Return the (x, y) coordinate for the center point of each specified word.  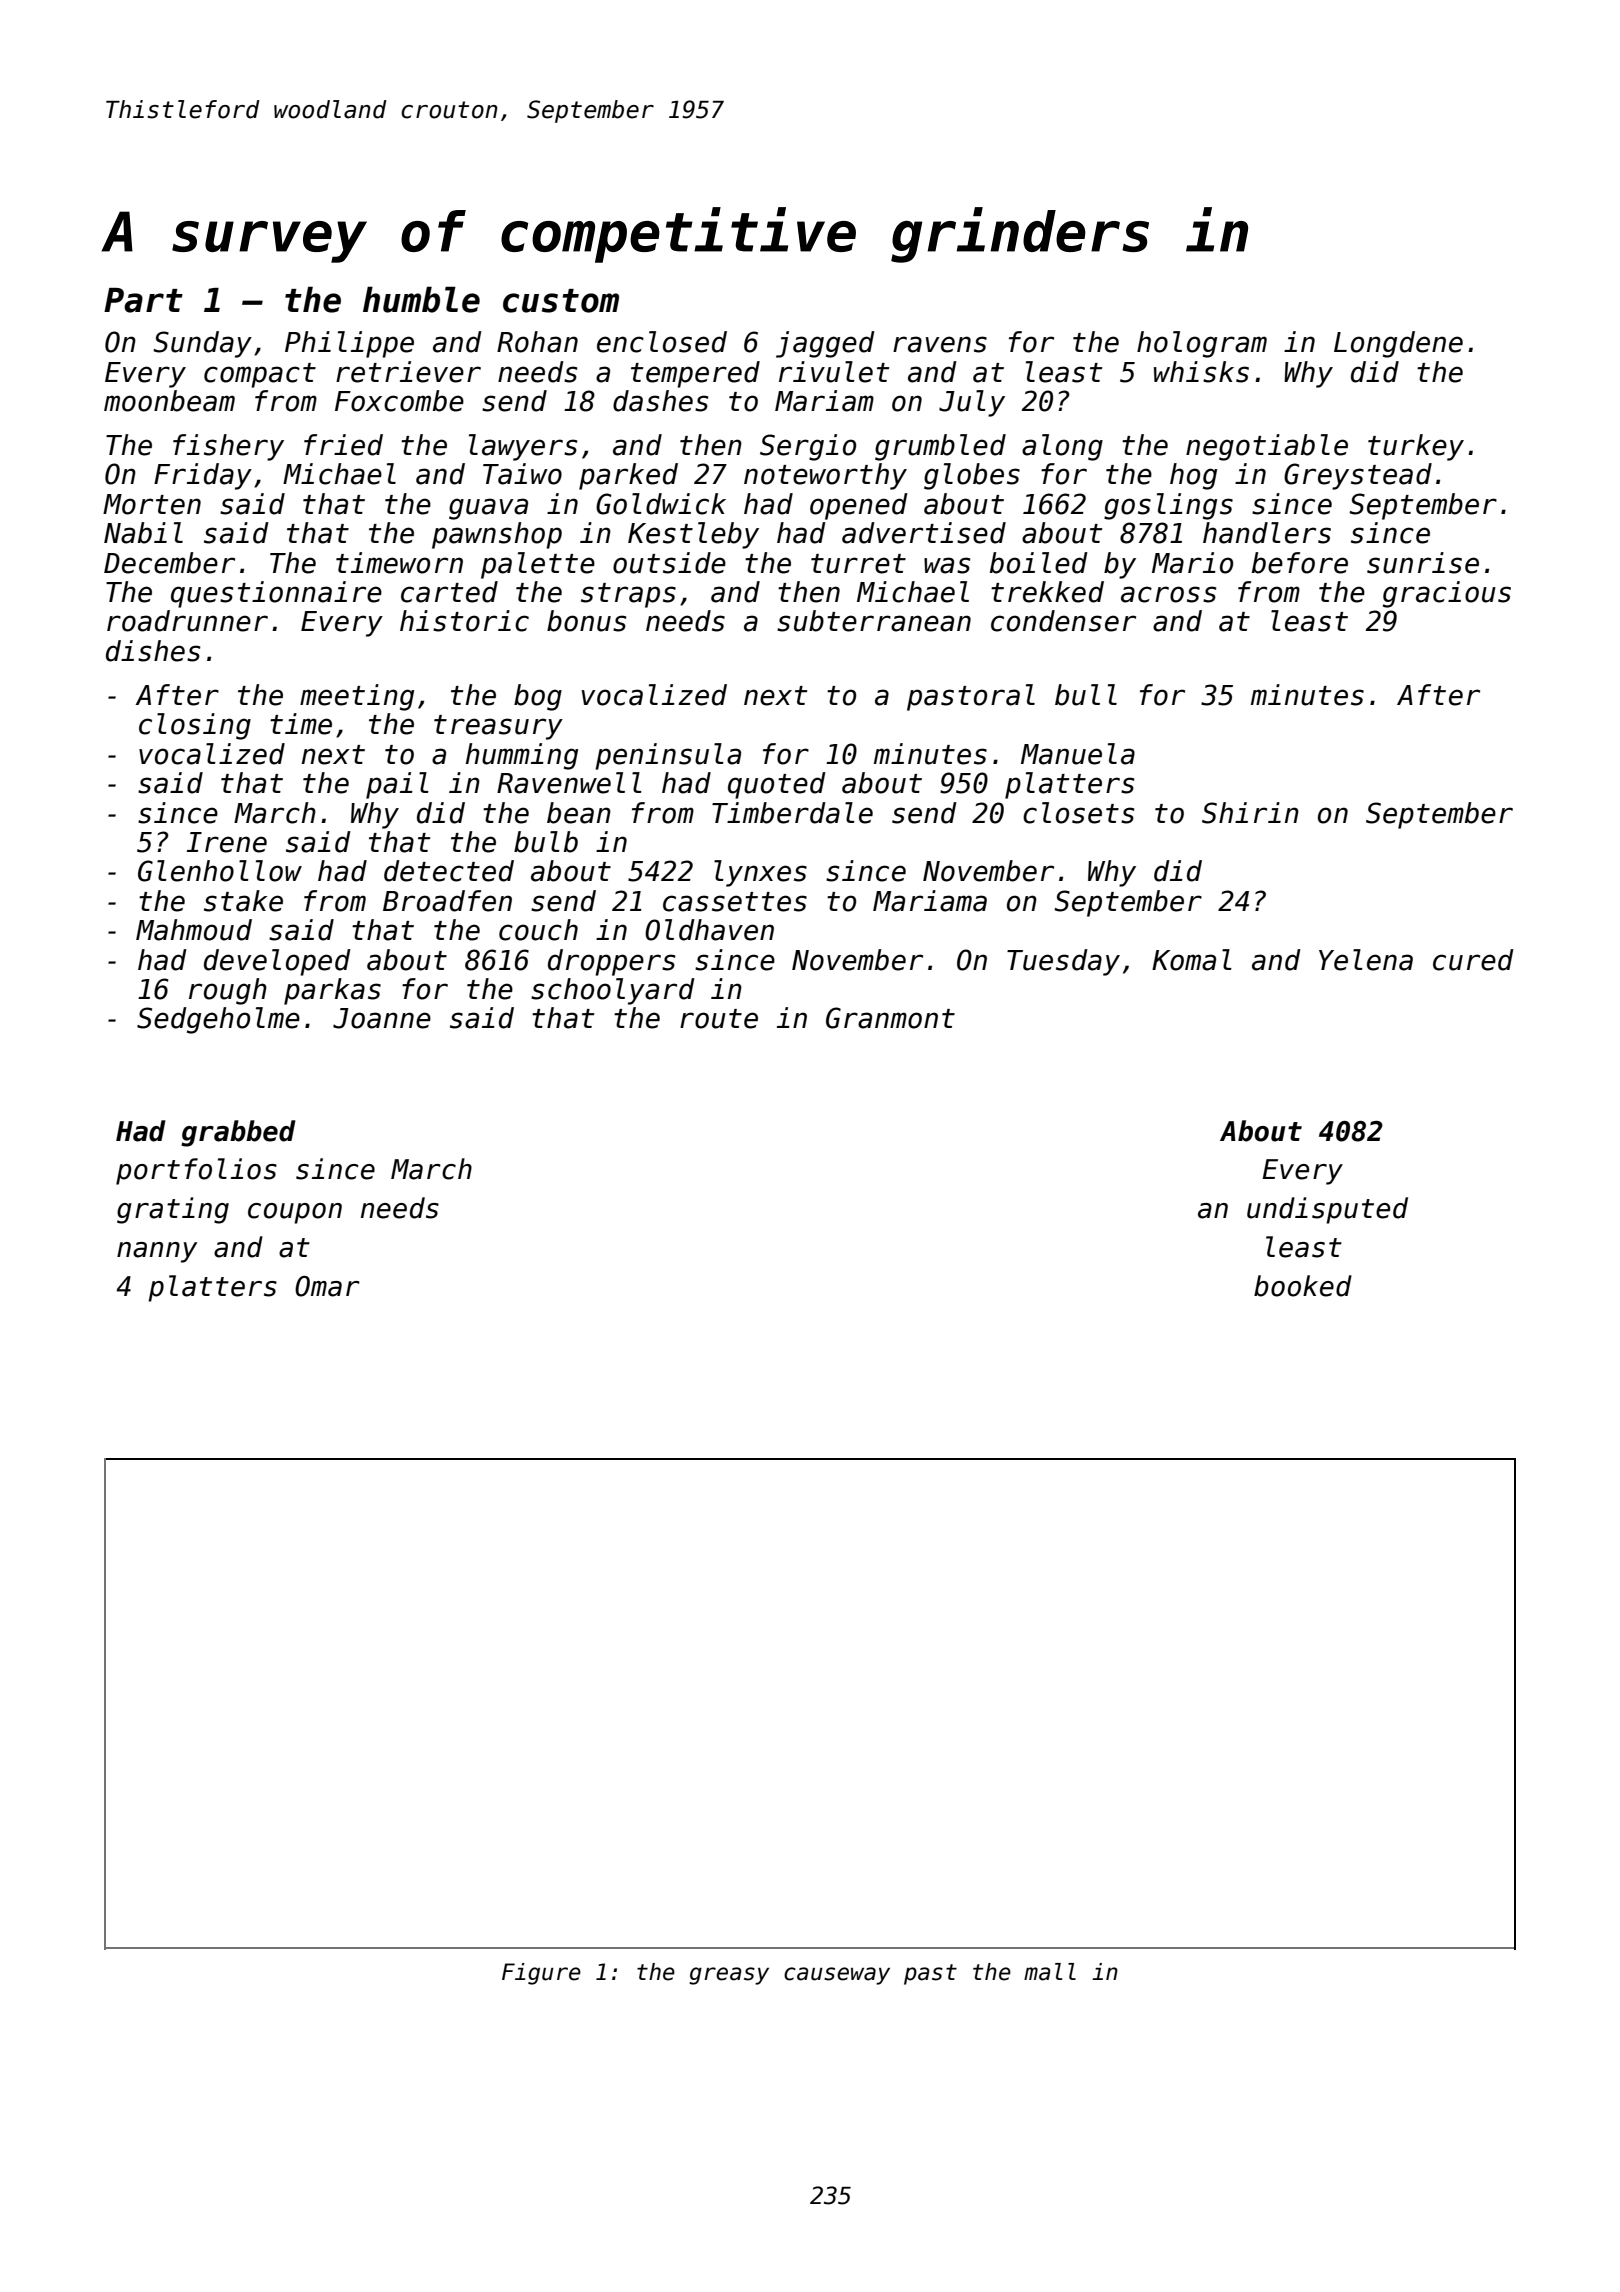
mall (1050, 1972)
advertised (924, 533)
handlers (1267, 533)
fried (343, 445)
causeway (837, 1976)
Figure (541, 1974)
